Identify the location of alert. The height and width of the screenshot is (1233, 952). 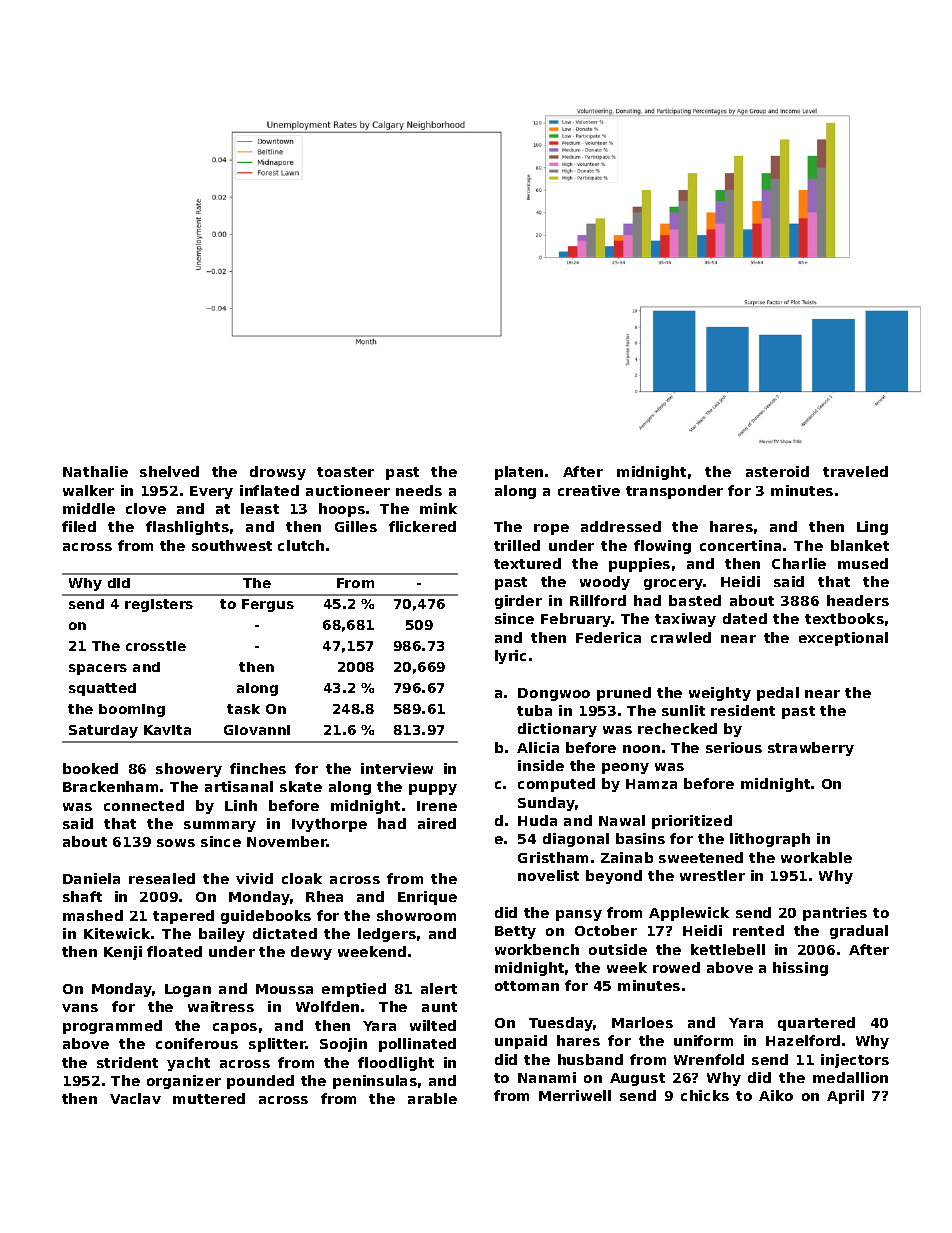
(439, 988).
